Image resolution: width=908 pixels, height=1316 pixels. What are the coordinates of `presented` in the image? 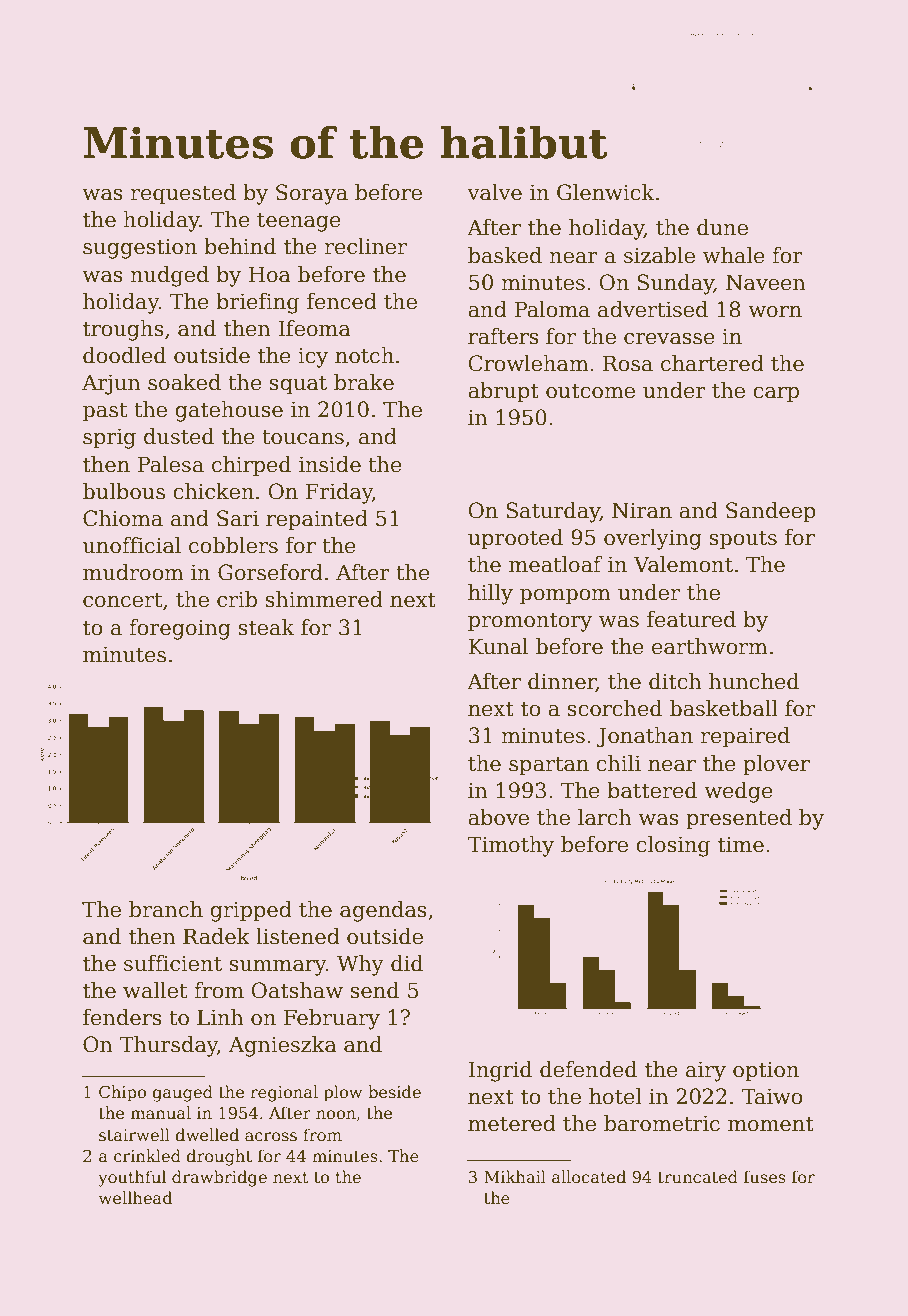 It's located at (739, 819).
